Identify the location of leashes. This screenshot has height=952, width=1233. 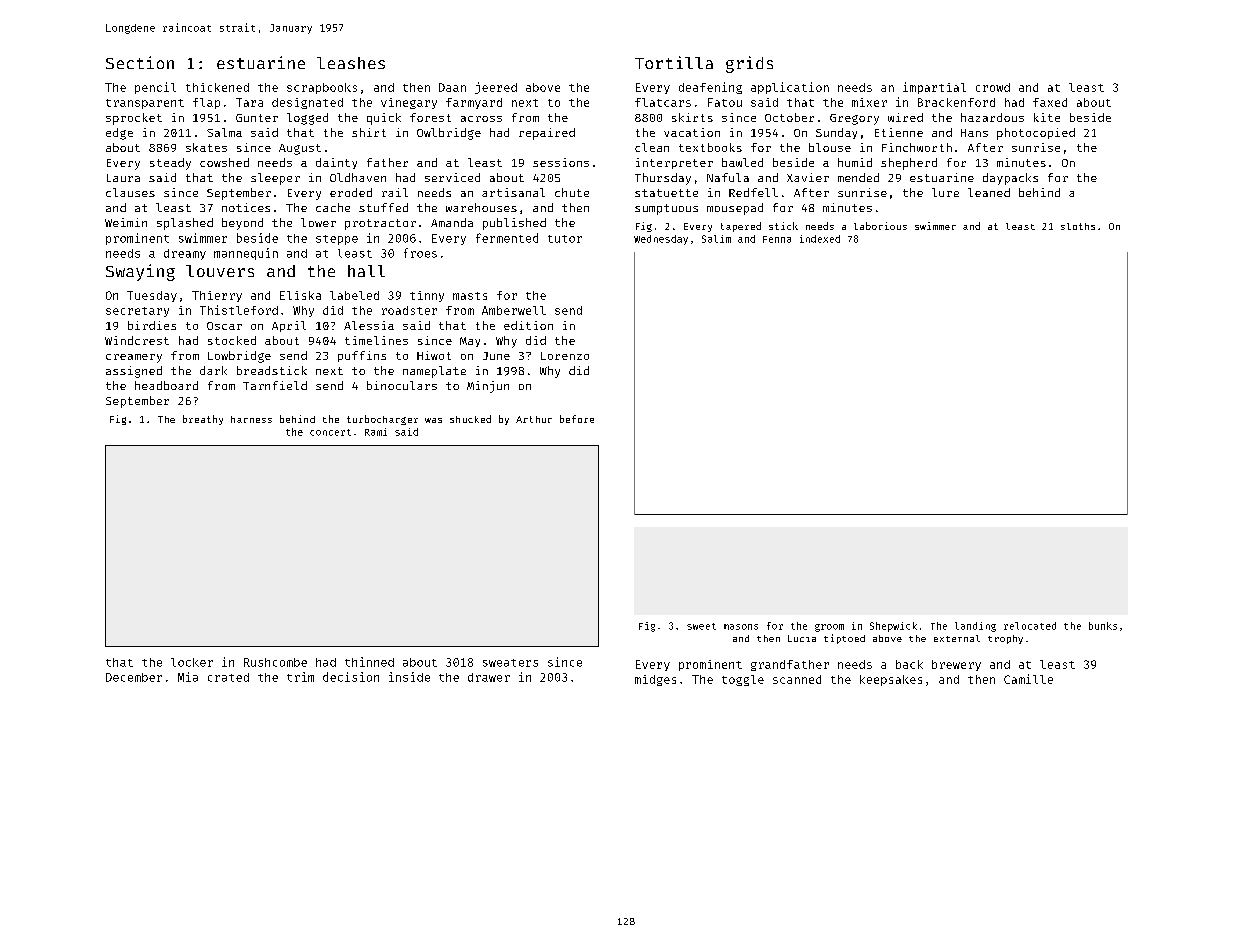
(351, 63).
